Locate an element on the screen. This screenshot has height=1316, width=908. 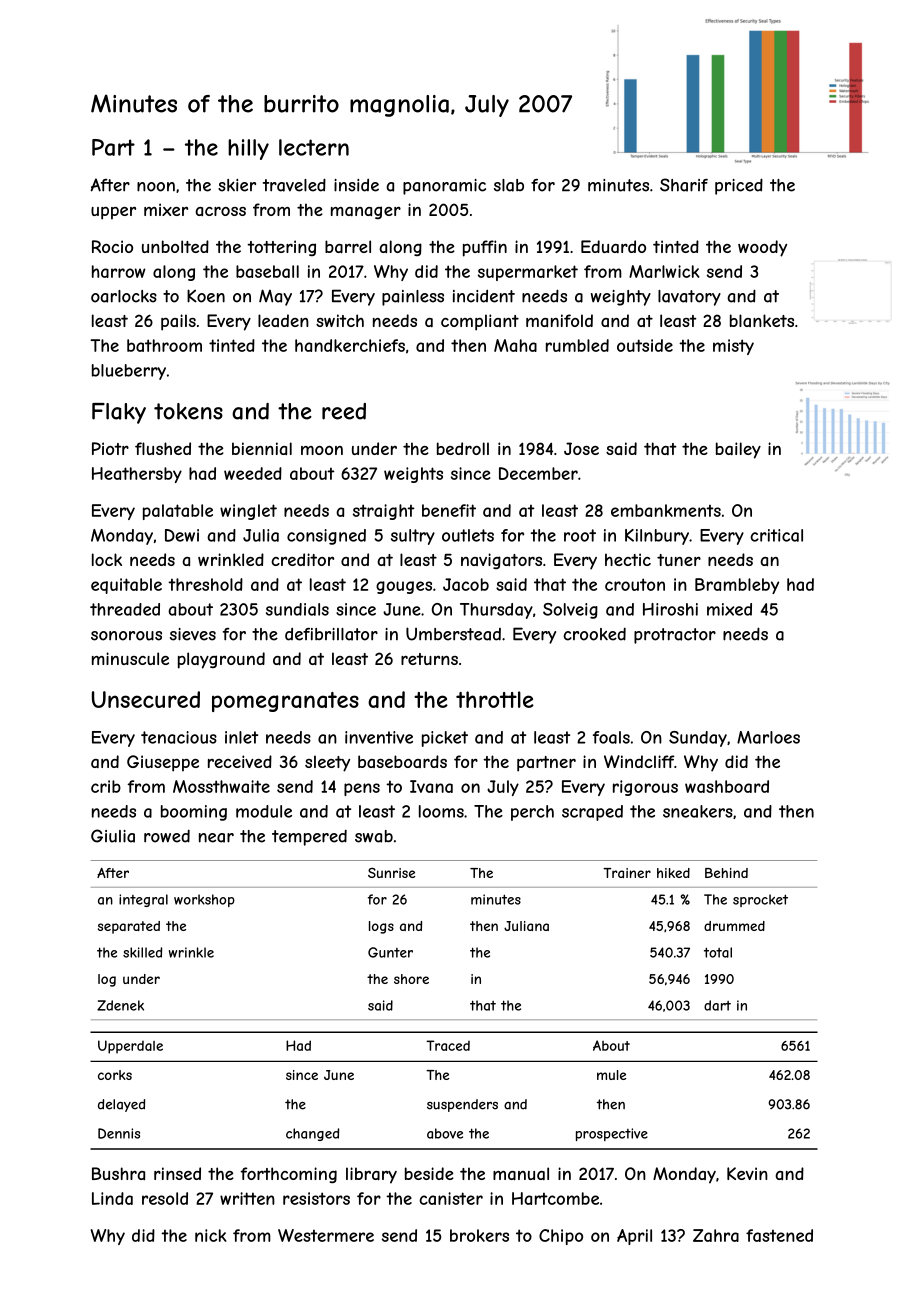
Dewi is located at coordinates (182, 535).
